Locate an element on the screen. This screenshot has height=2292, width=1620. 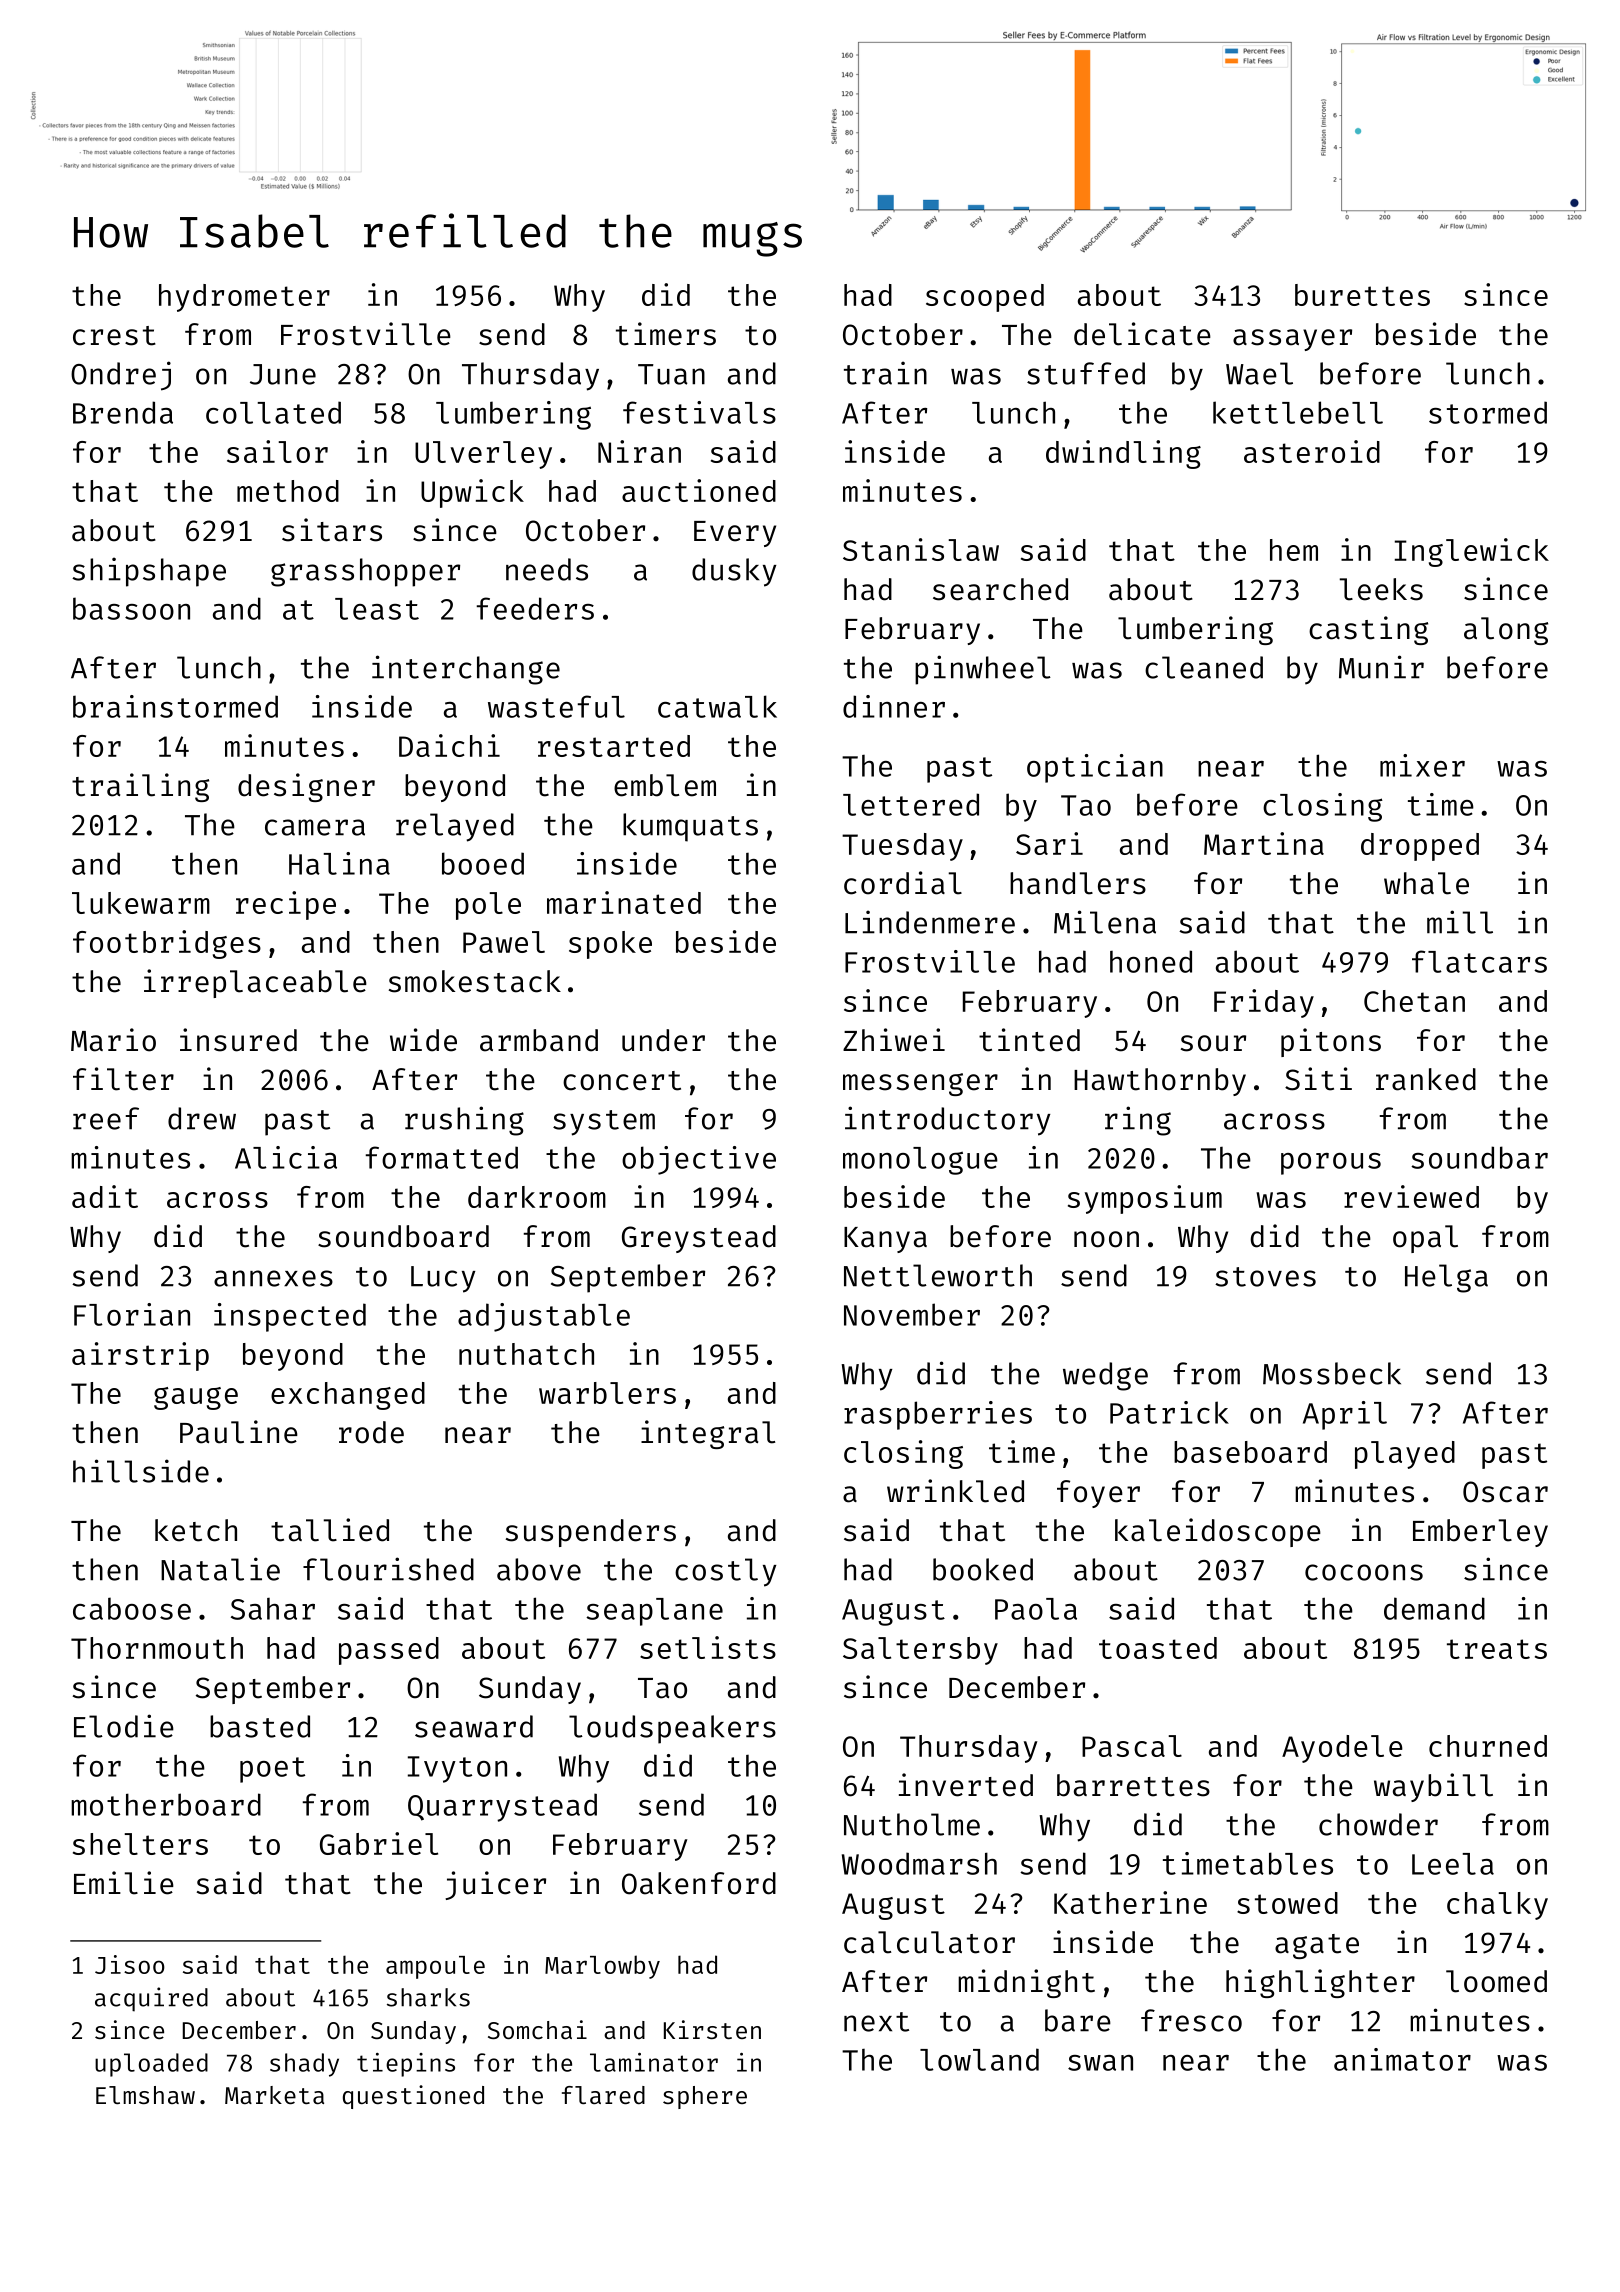
baseboard is located at coordinates (1250, 1452).
